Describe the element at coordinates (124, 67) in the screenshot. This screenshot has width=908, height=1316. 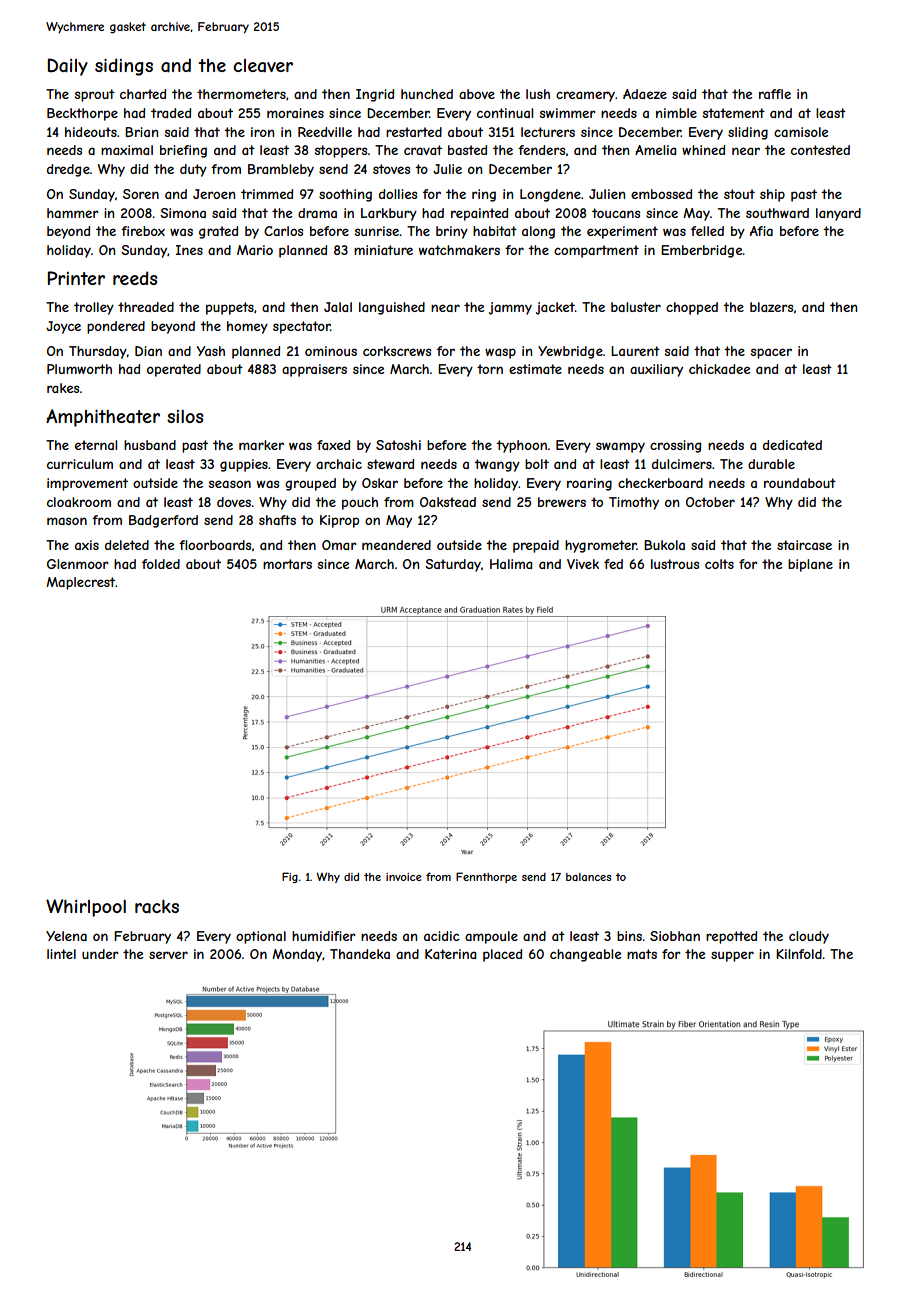
I see `sidings` at that location.
